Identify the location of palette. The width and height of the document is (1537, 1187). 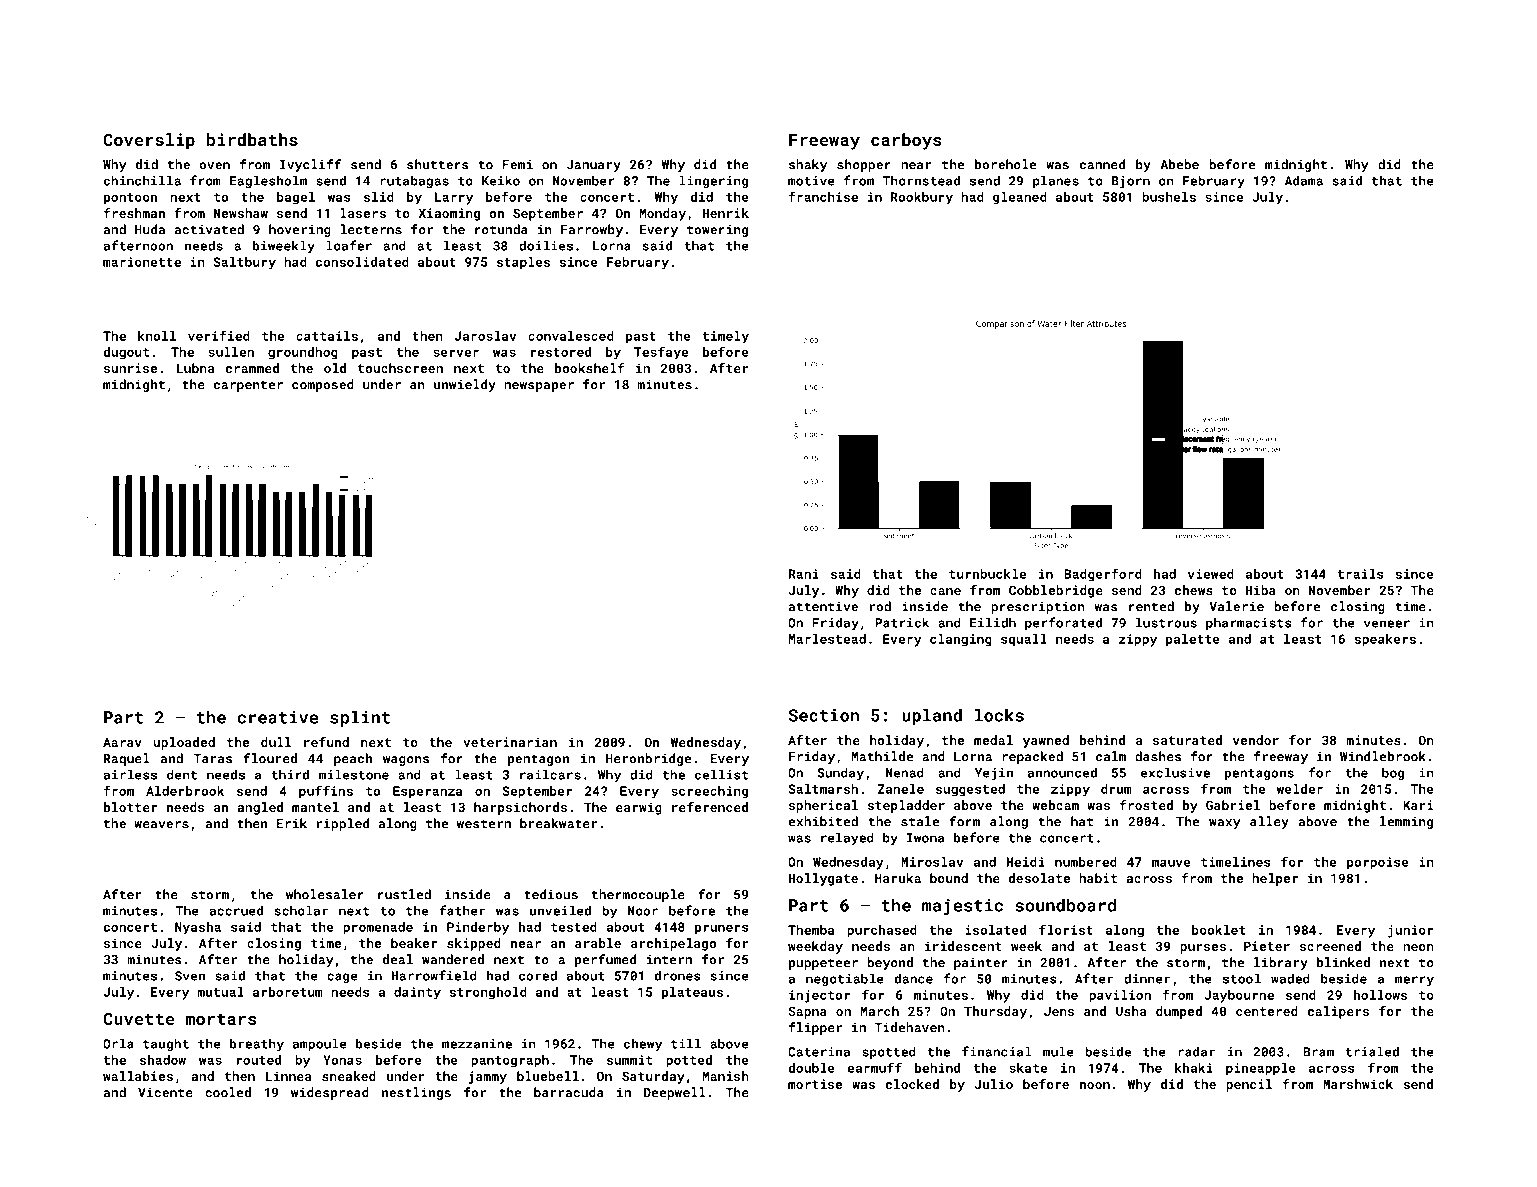
(1193, 640).
